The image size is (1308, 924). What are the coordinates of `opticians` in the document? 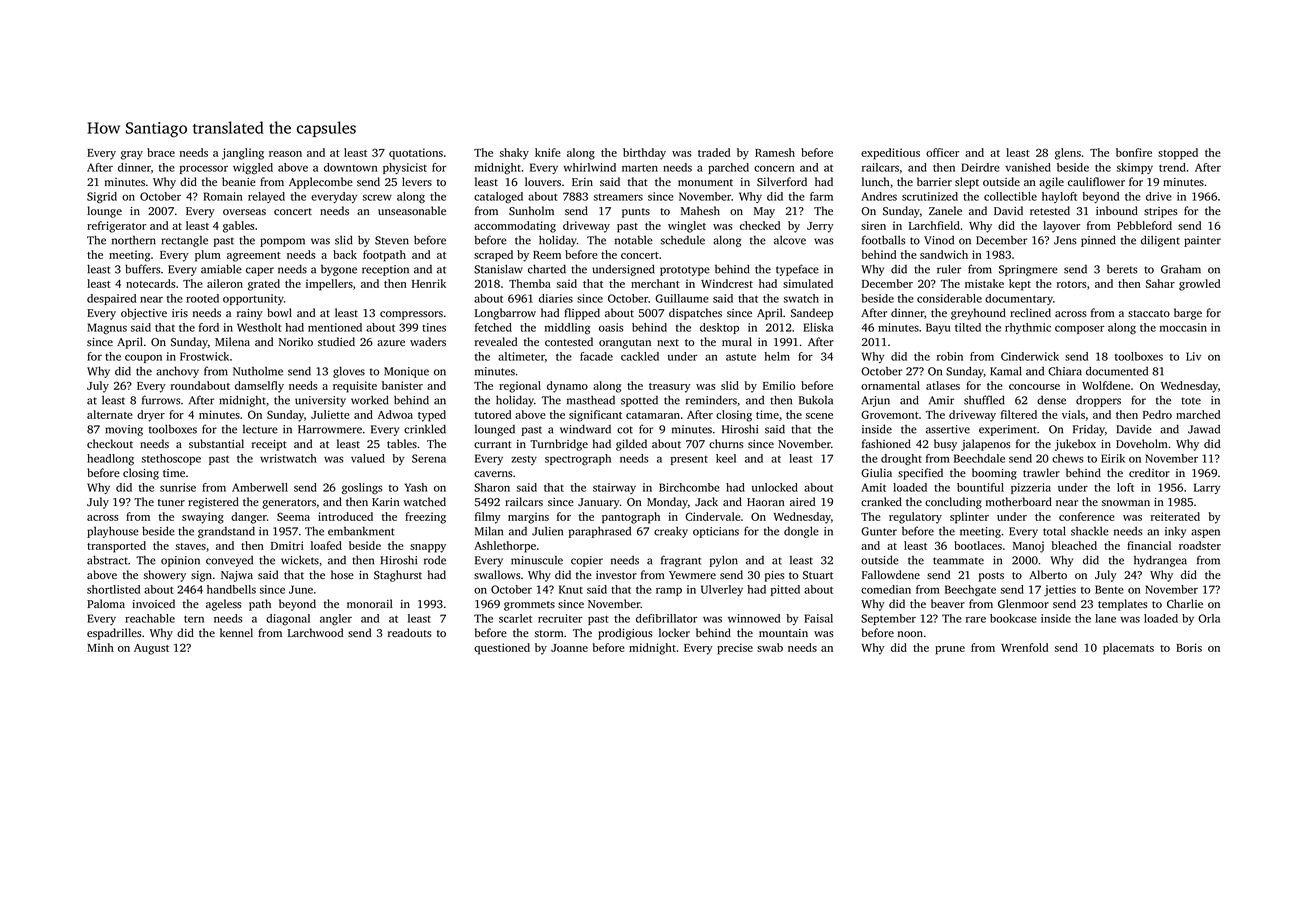 It's located at (716, 532).
